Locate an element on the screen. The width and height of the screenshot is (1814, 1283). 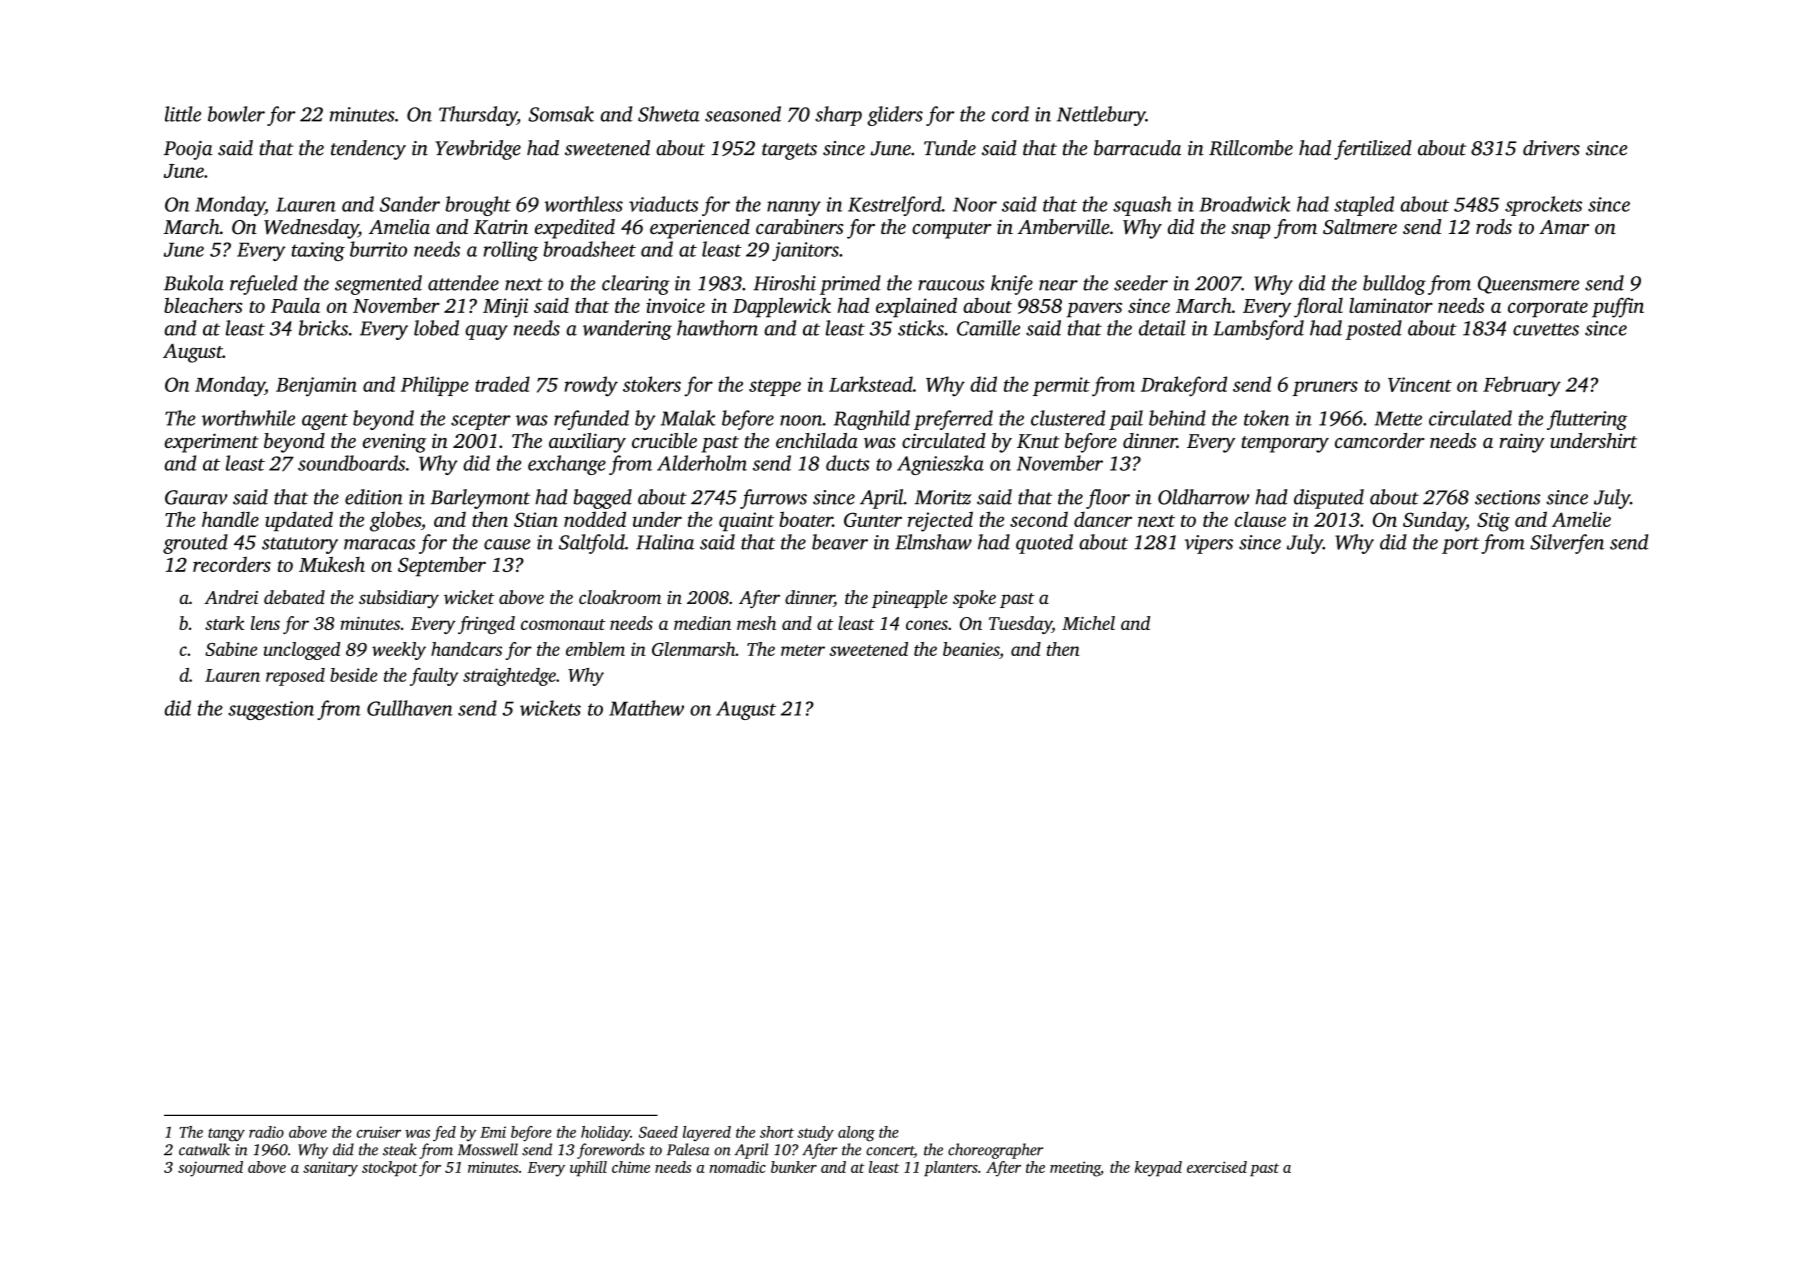
detail is located at coordinates (1162, 328).
